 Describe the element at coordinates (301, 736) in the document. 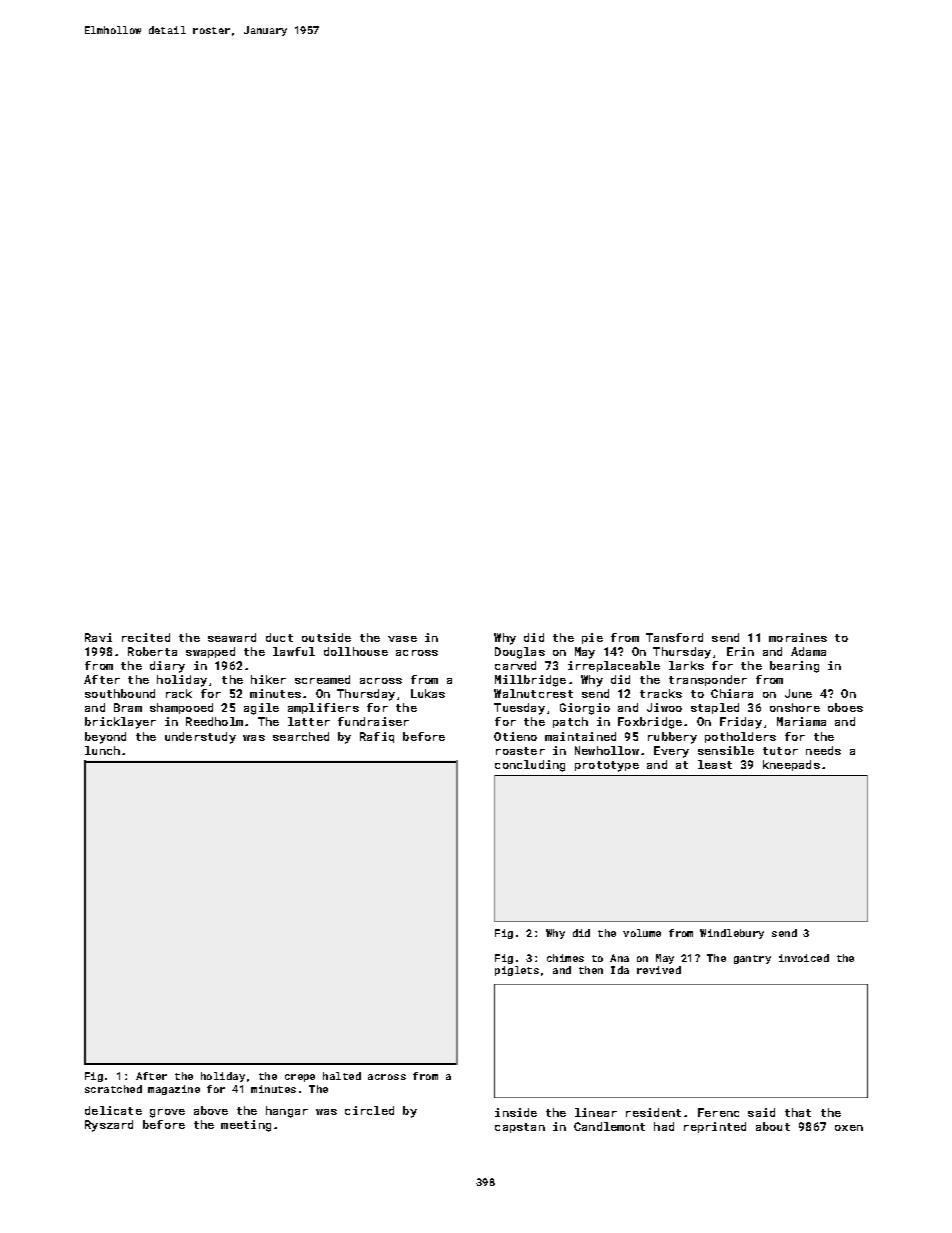

I see `searched` at that location.
